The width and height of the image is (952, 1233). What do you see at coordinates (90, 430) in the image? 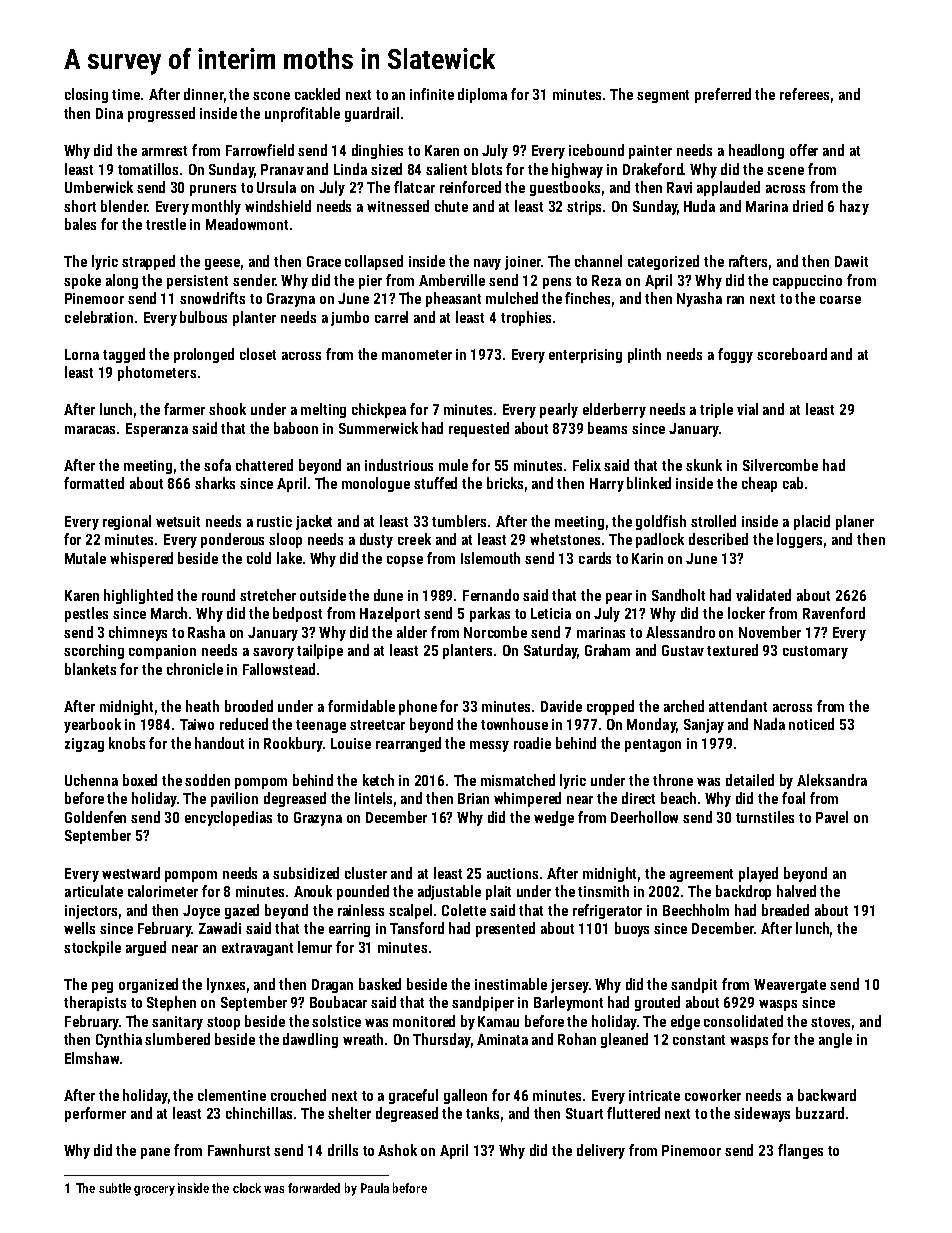
I see `maracas` at bounding box center [90, 430].
